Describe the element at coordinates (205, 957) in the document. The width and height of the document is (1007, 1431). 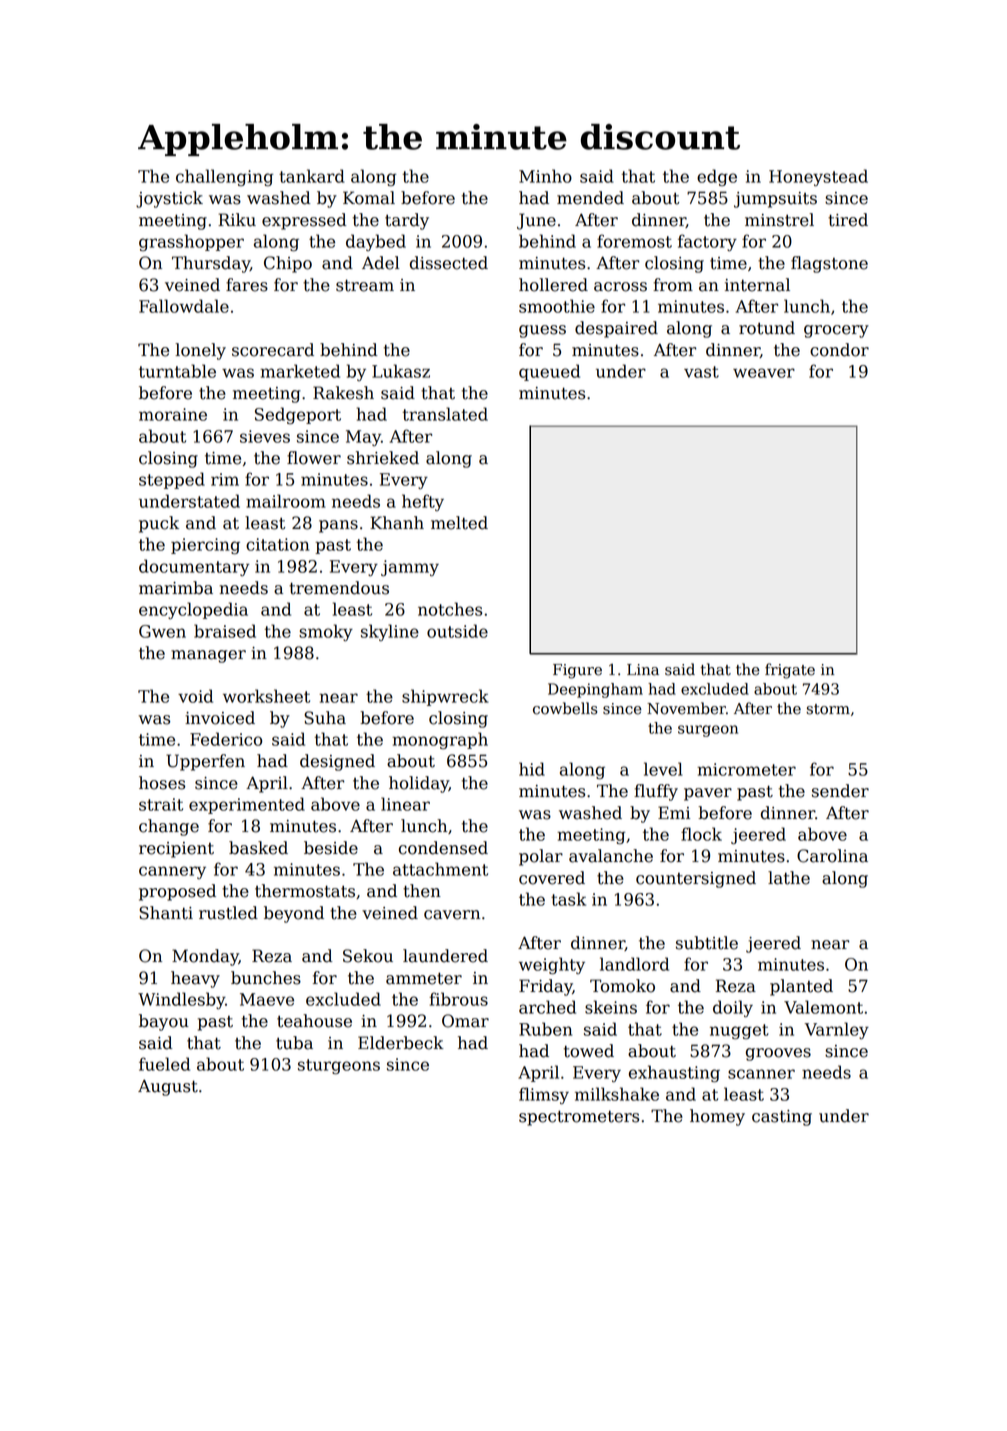
I see `Monday` at that location.
